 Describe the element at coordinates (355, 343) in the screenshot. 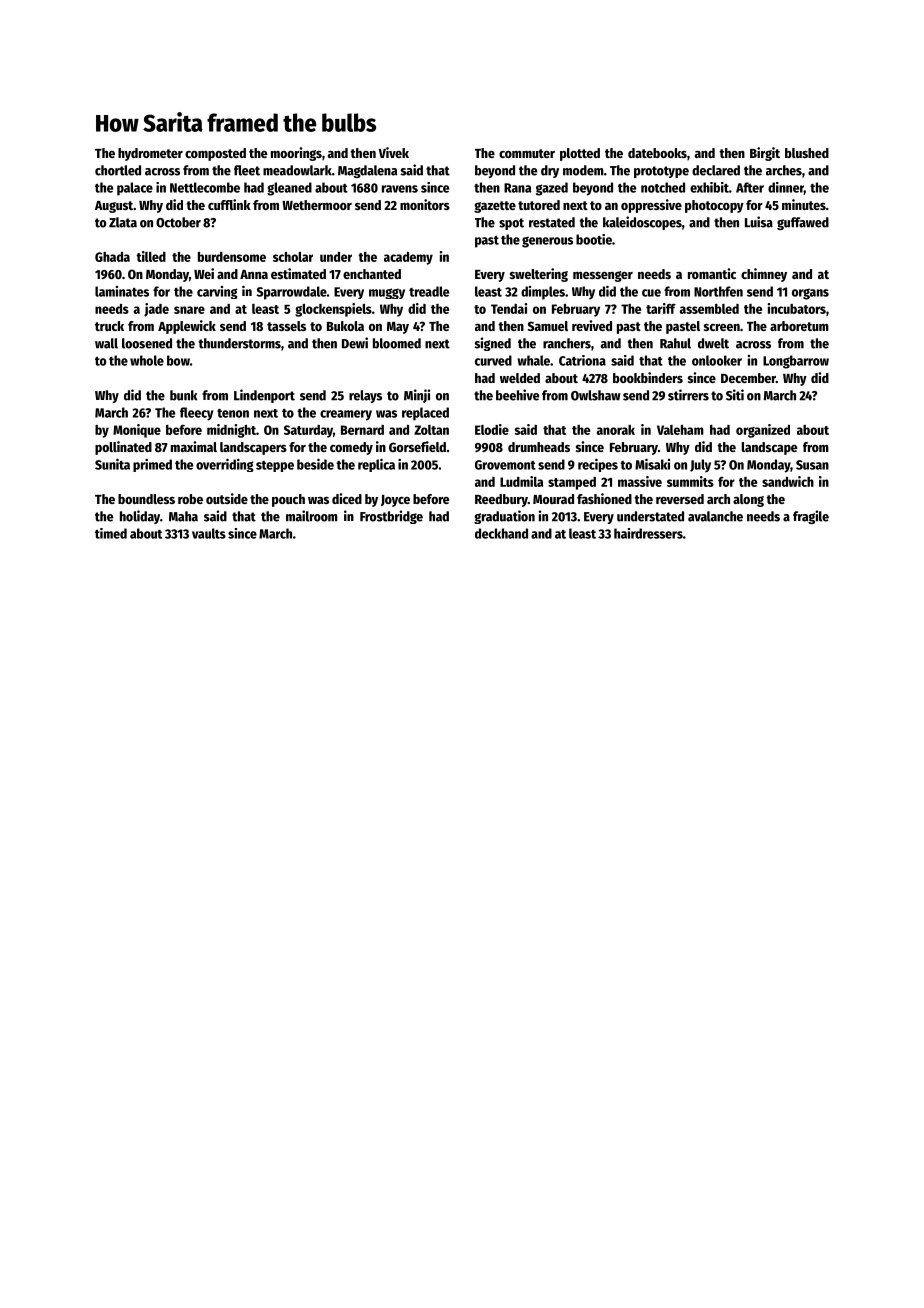

I see `Dewi` at that location.
